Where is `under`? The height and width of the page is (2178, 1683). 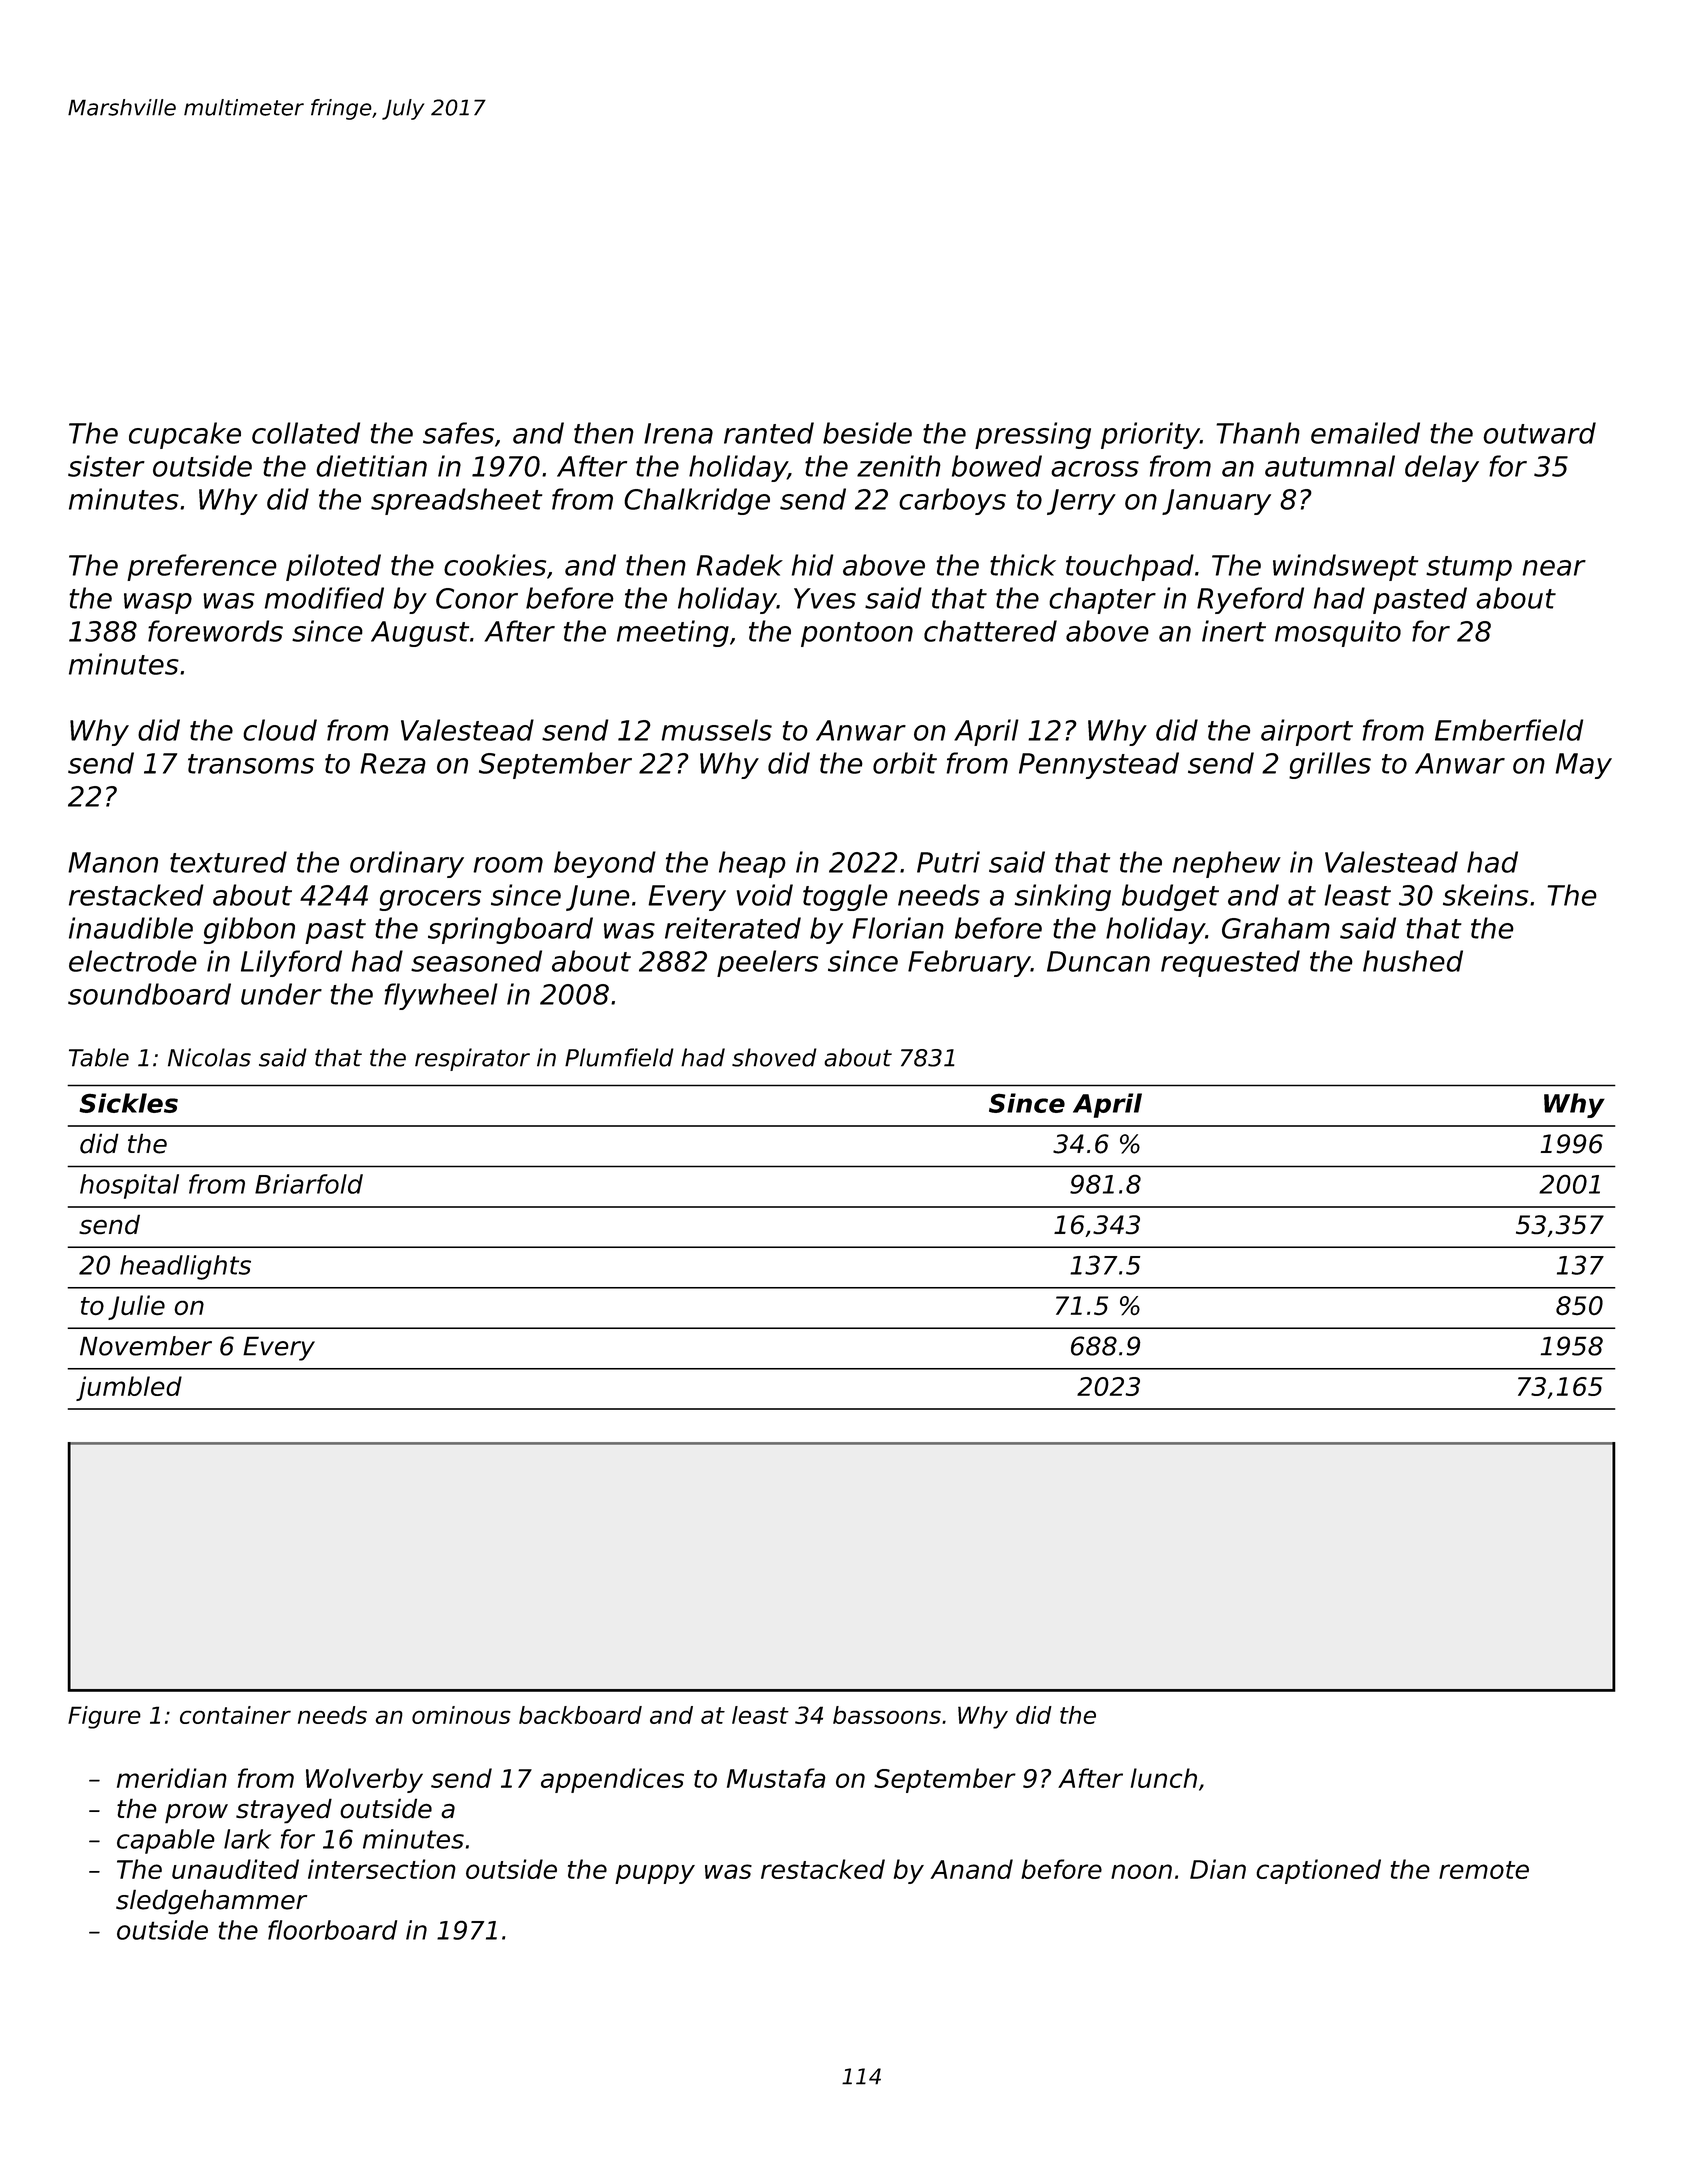
under is located at coordinates (281, 994).
